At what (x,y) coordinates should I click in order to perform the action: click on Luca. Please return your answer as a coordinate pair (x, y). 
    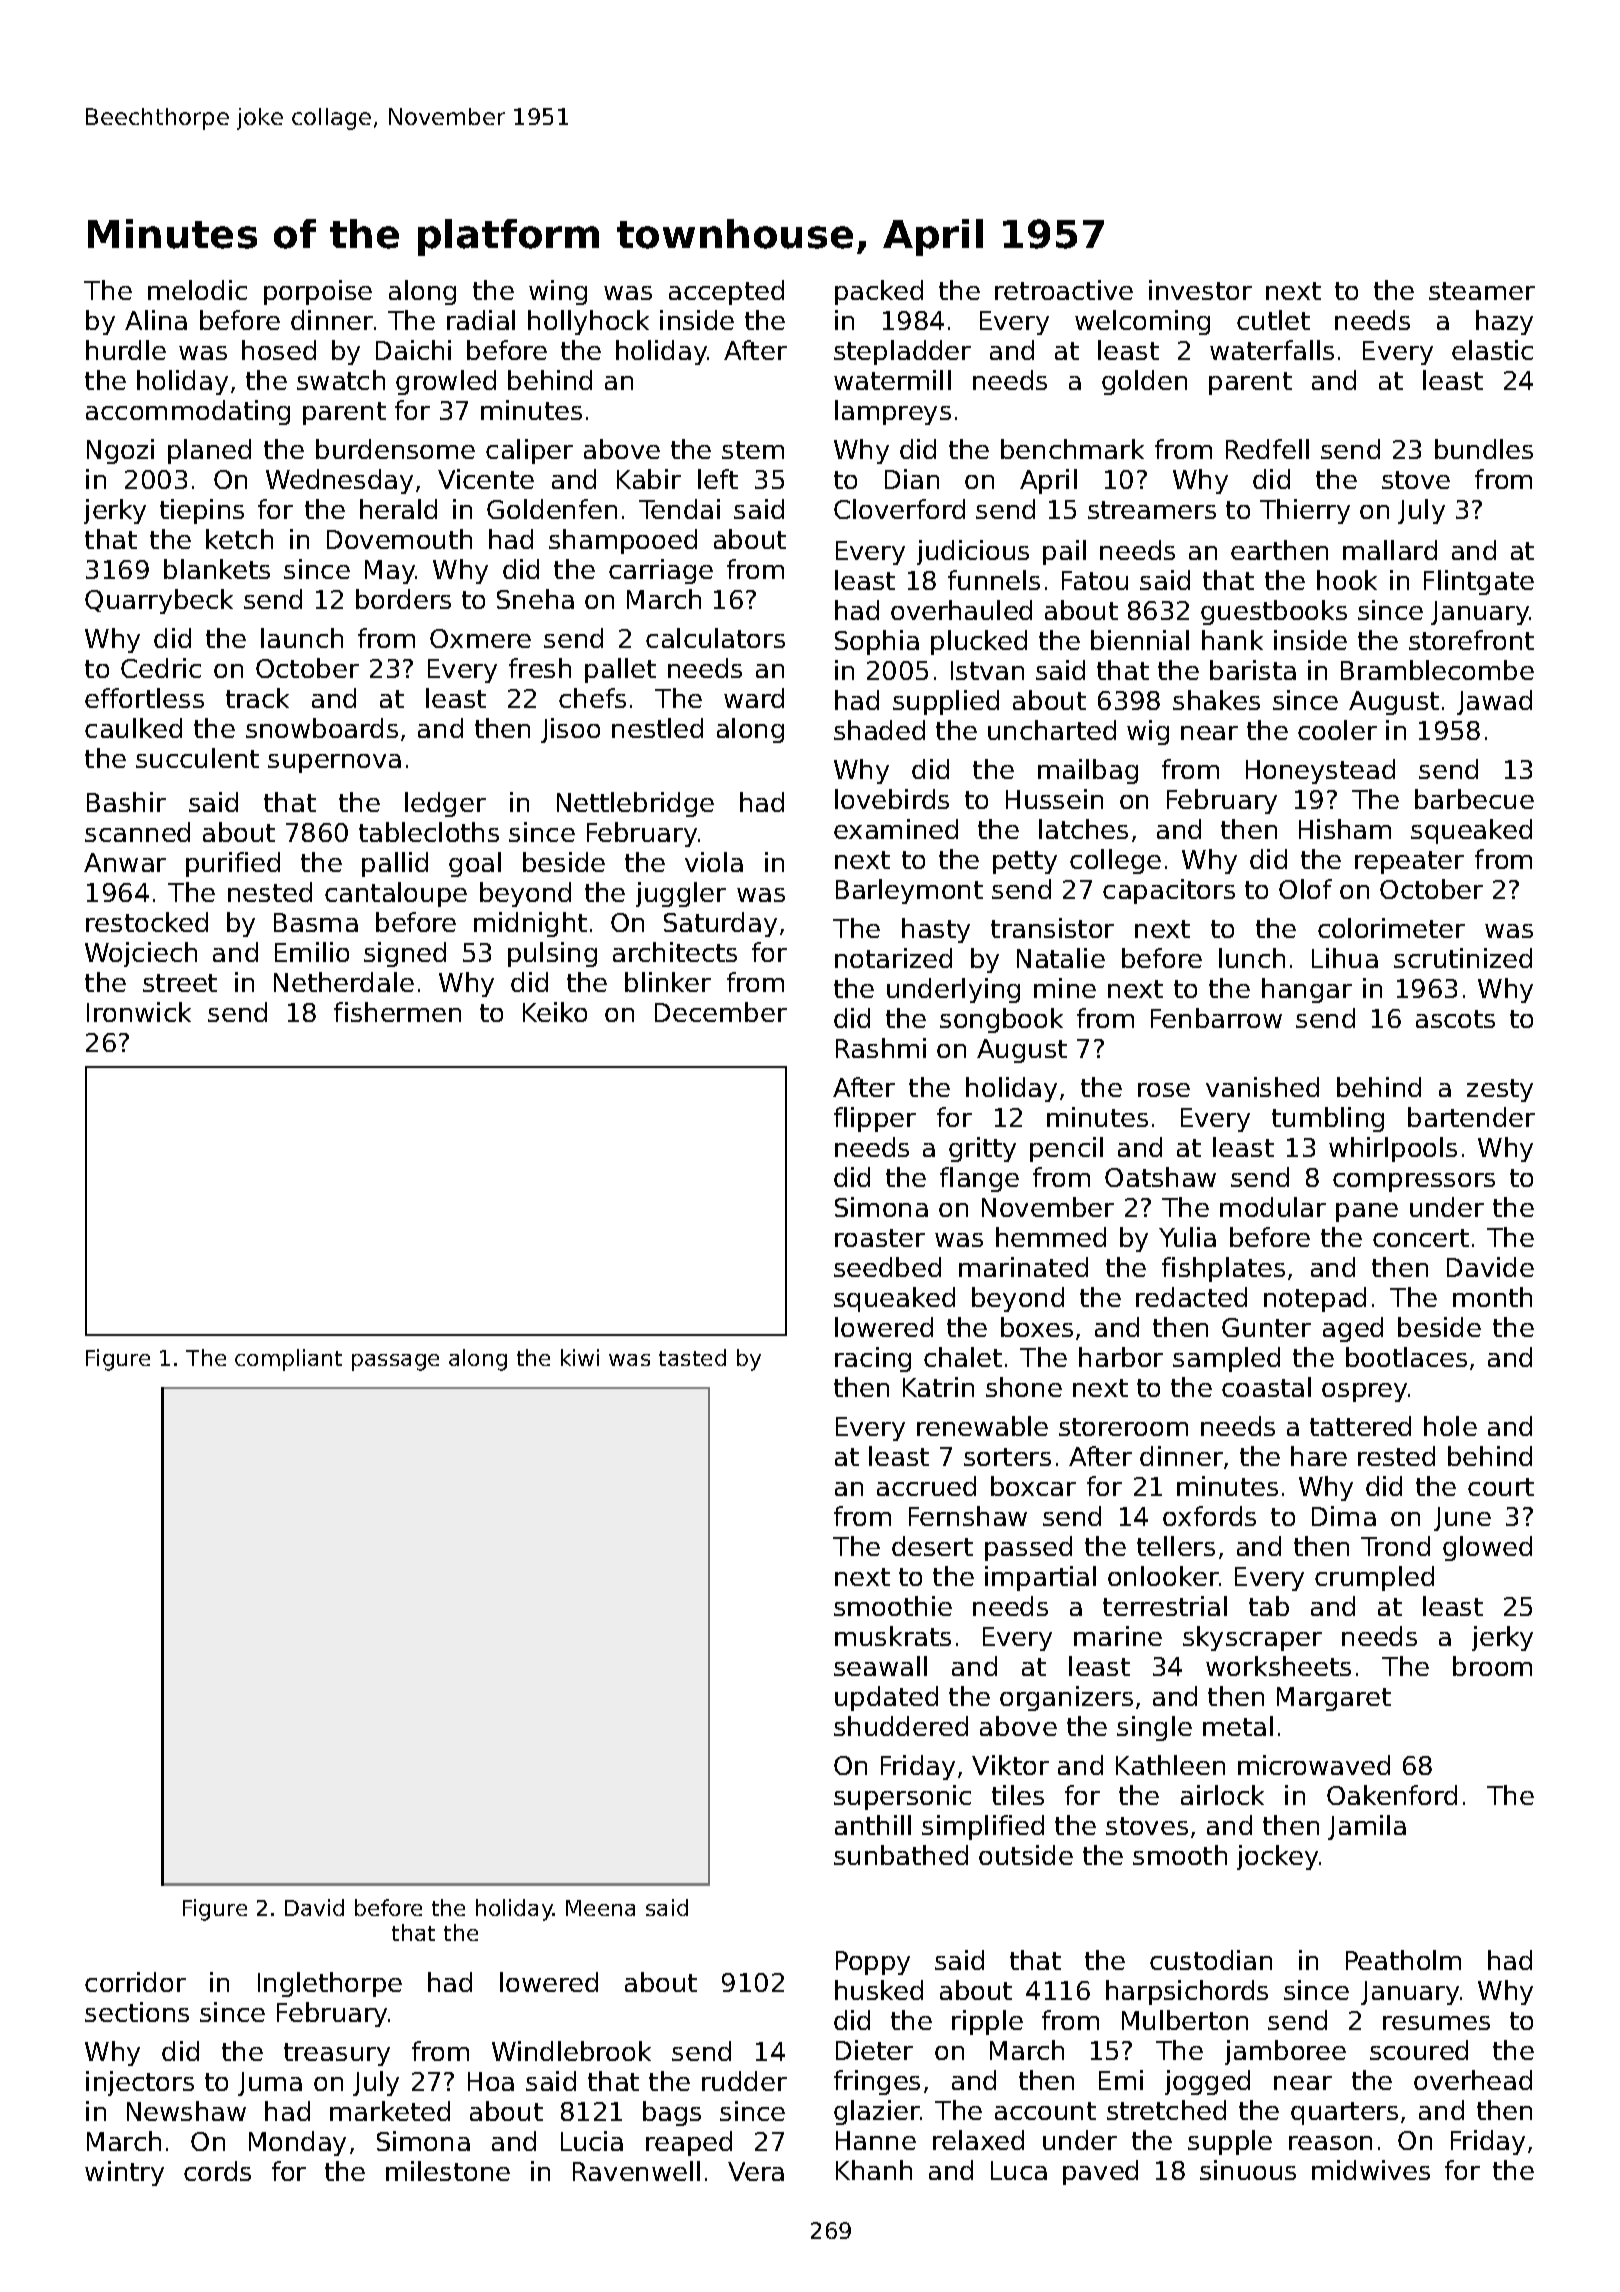
    Looking at the image, I should click on (1019, 2170).
